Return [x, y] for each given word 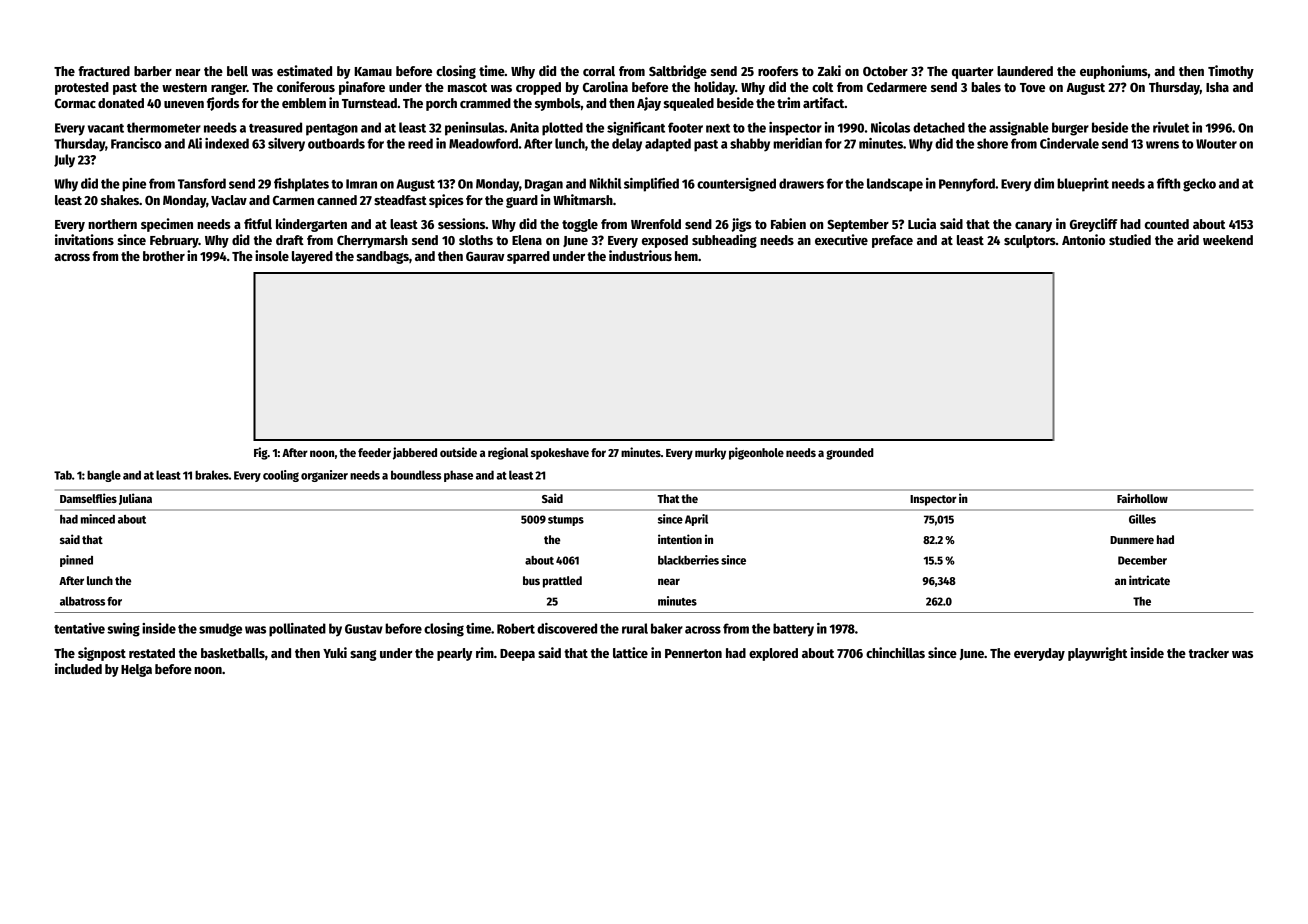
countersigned [736, 185]
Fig [261, 453]
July [64, 161]
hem [686, 256]
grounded [850, 454]
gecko [1199, 185]
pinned [76, 561]
